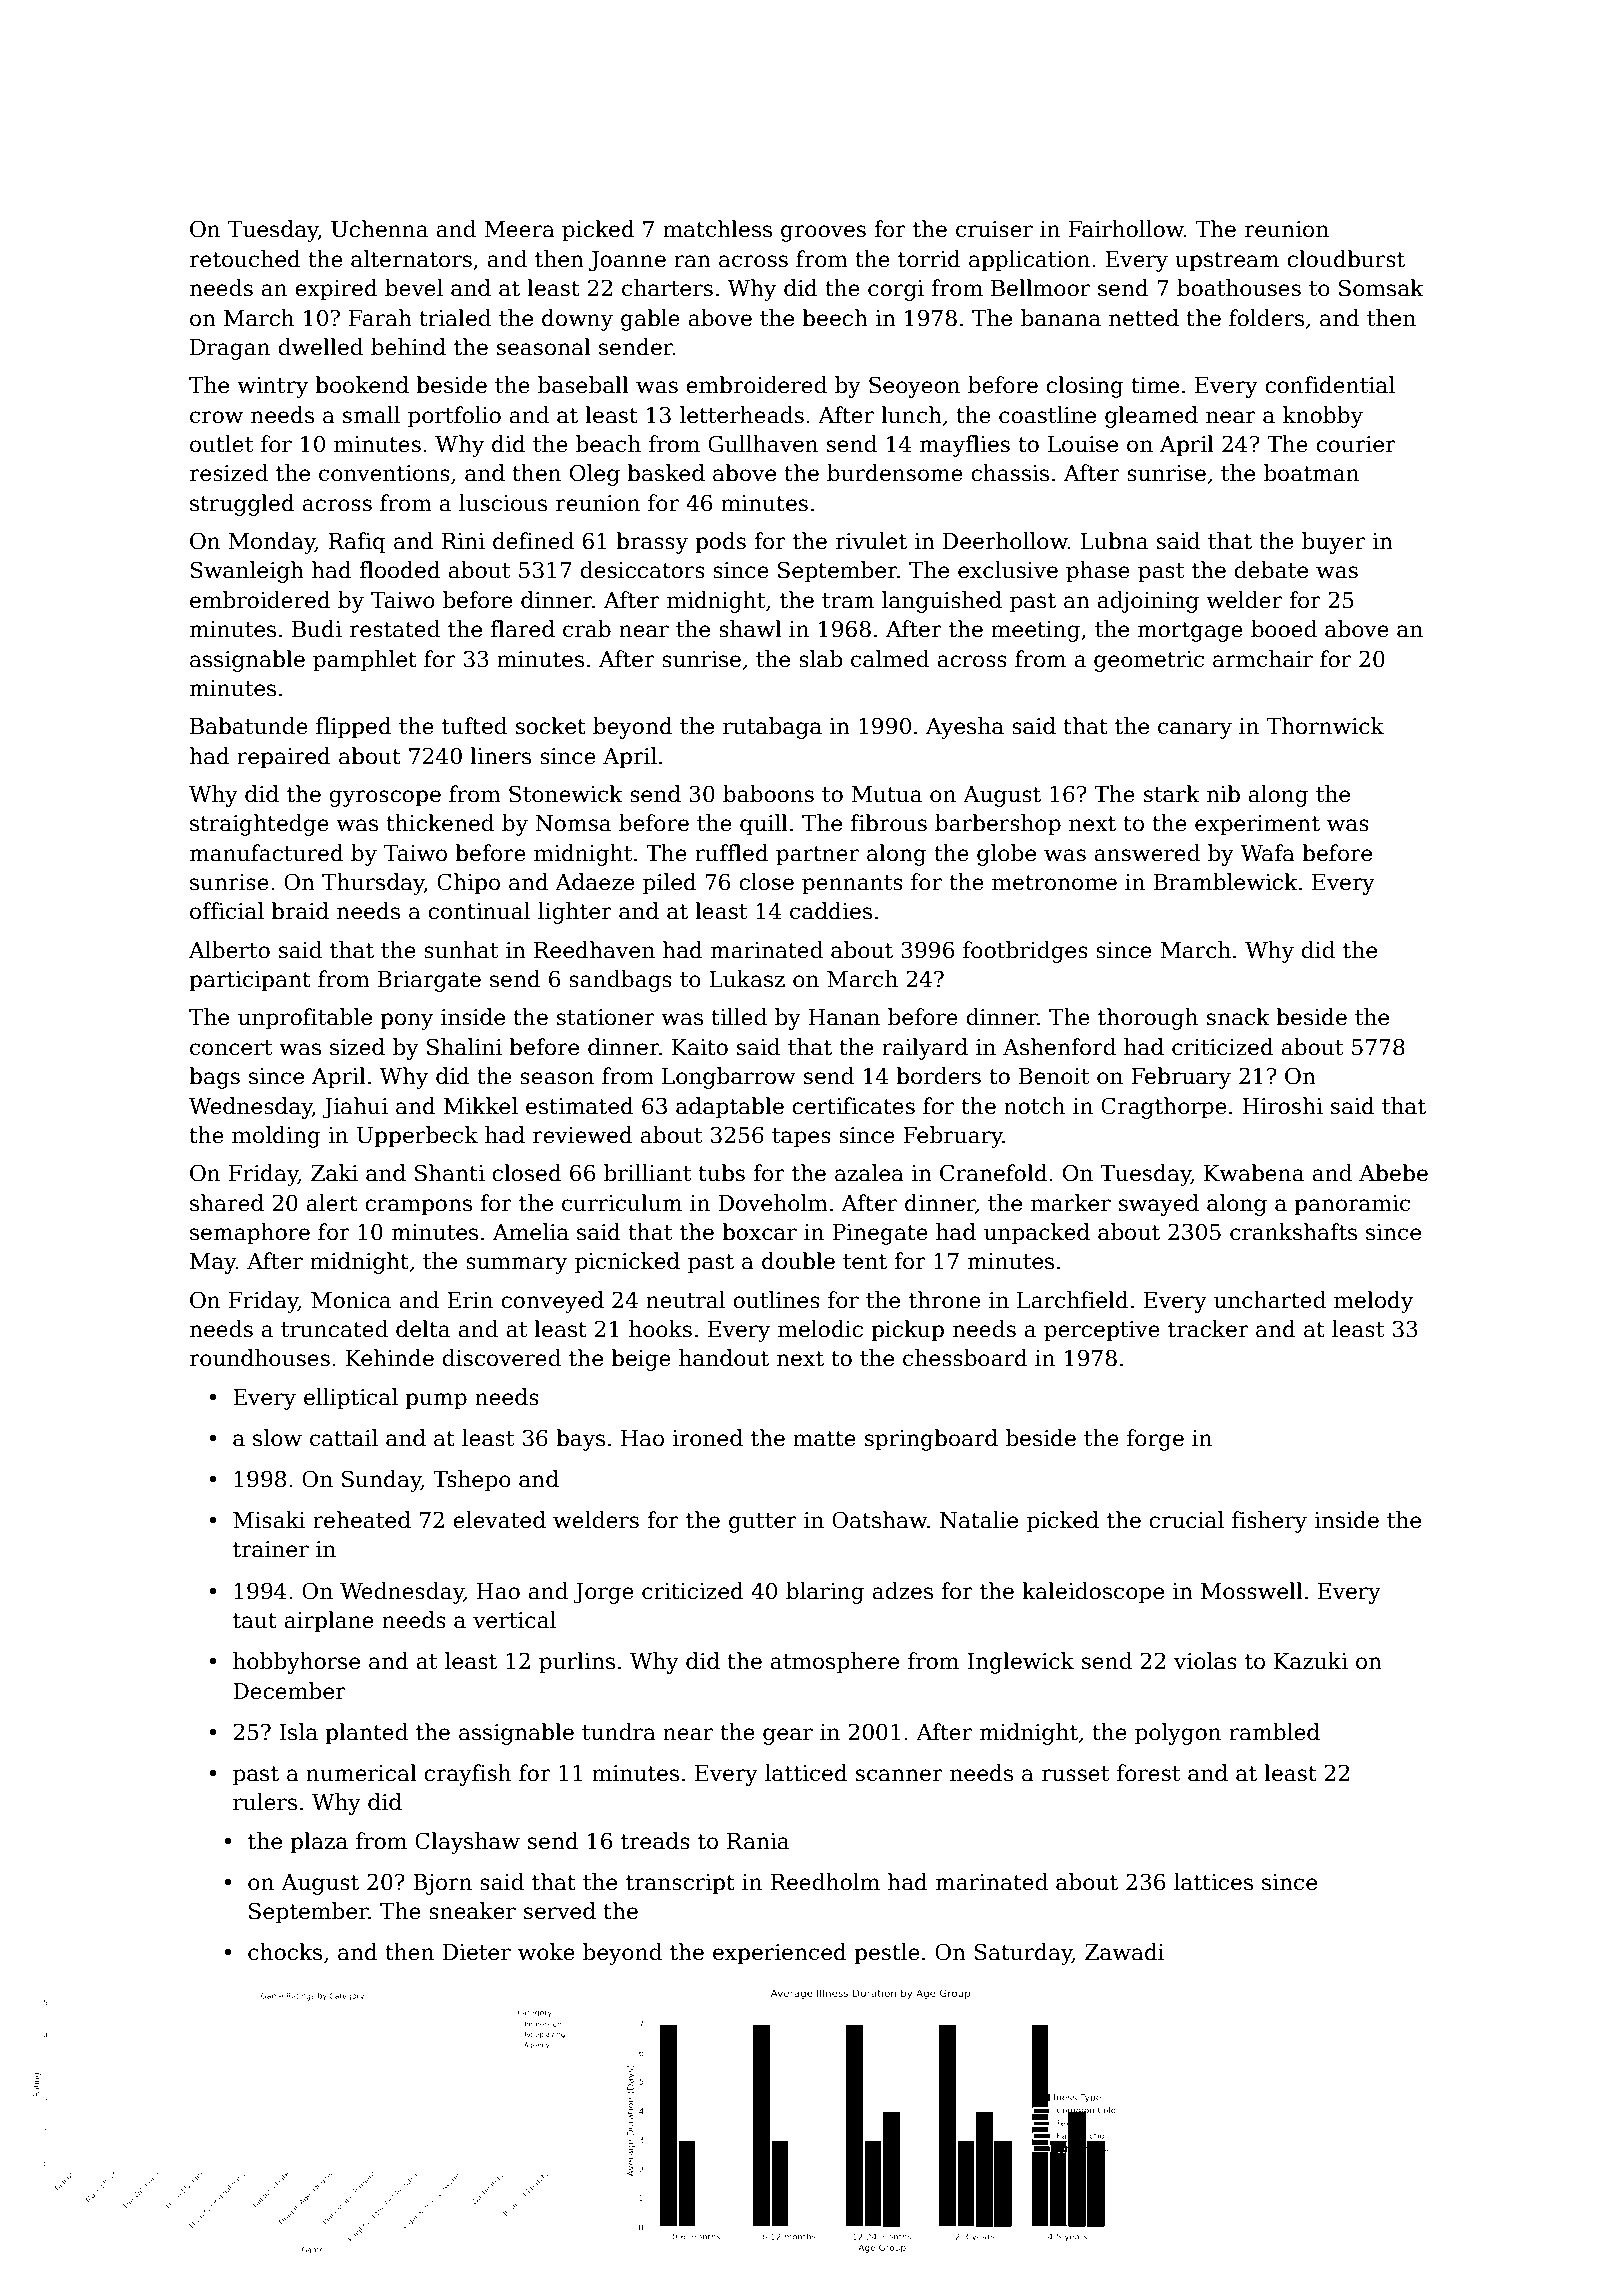 This screenshot has height=2292, width=1620. Describe the element at coordinates (717, 229) in the screenshot. I see `matchless` at that location.
